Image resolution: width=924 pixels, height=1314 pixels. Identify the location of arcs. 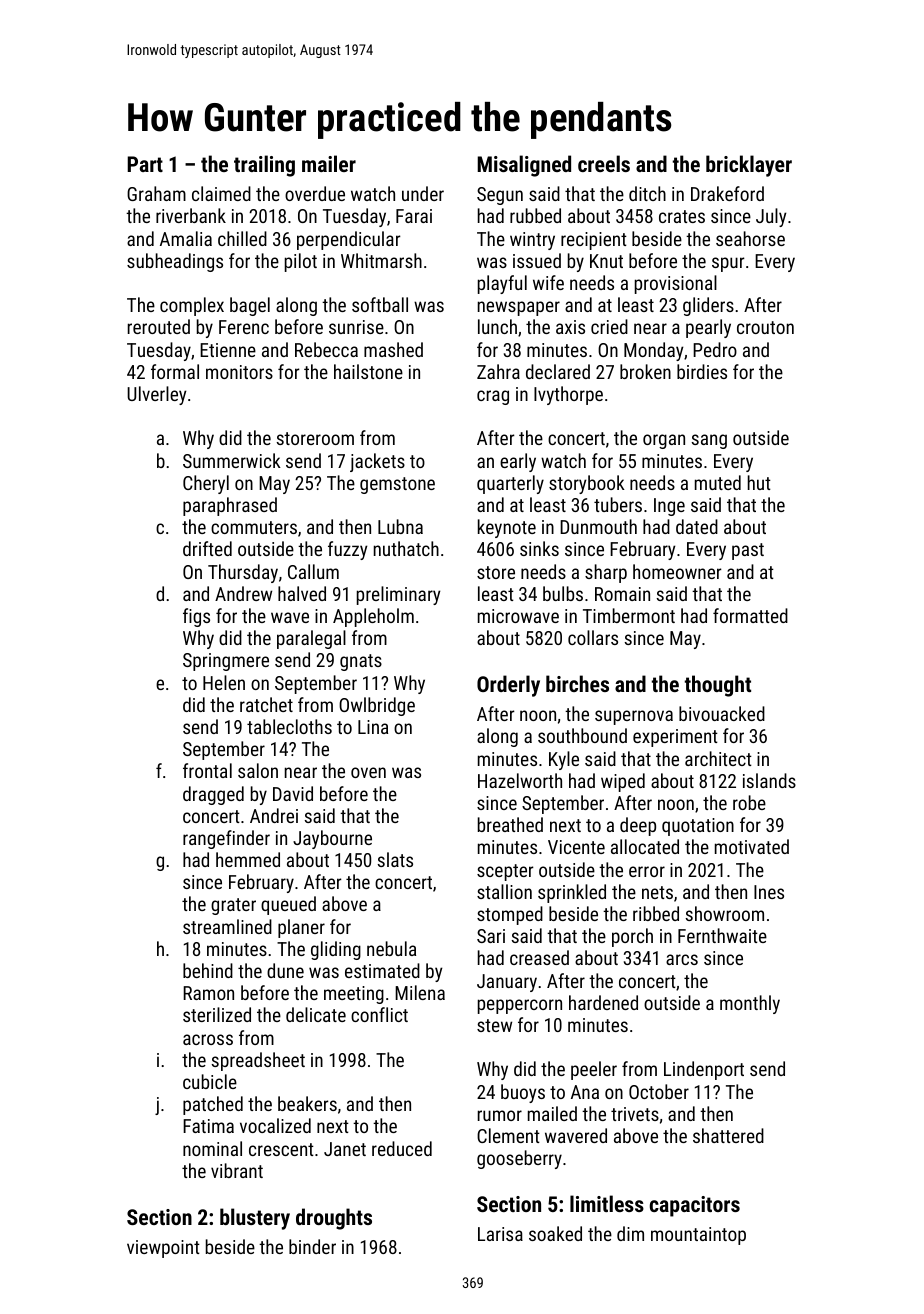
(682, 959).
